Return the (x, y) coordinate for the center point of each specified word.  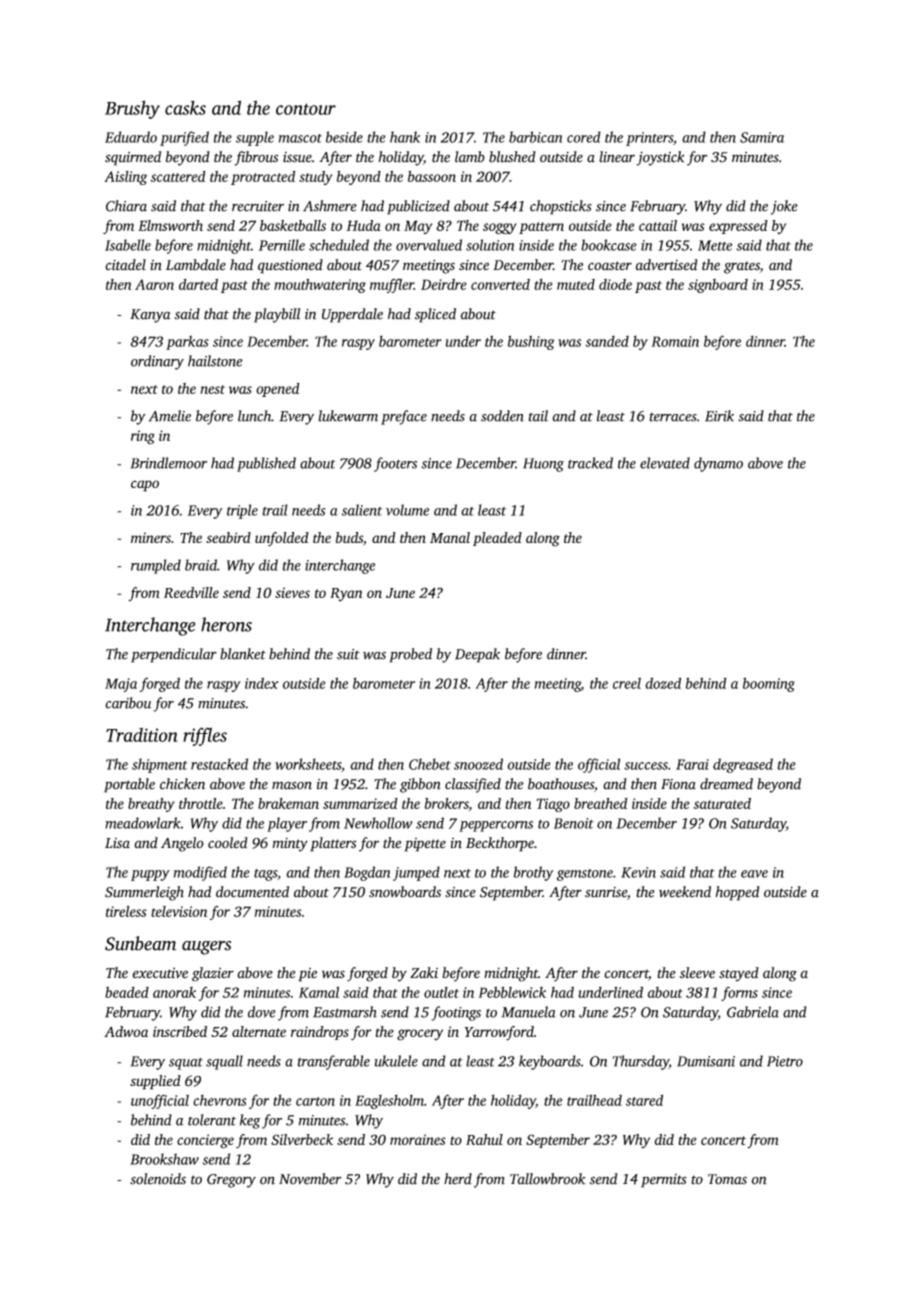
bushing (531, 342)
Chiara (126, 206)
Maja (121, 685)
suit (348, 654)
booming (769, 684)
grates (742, 267)
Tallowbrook (548, 1179)
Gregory (231, 1181)
